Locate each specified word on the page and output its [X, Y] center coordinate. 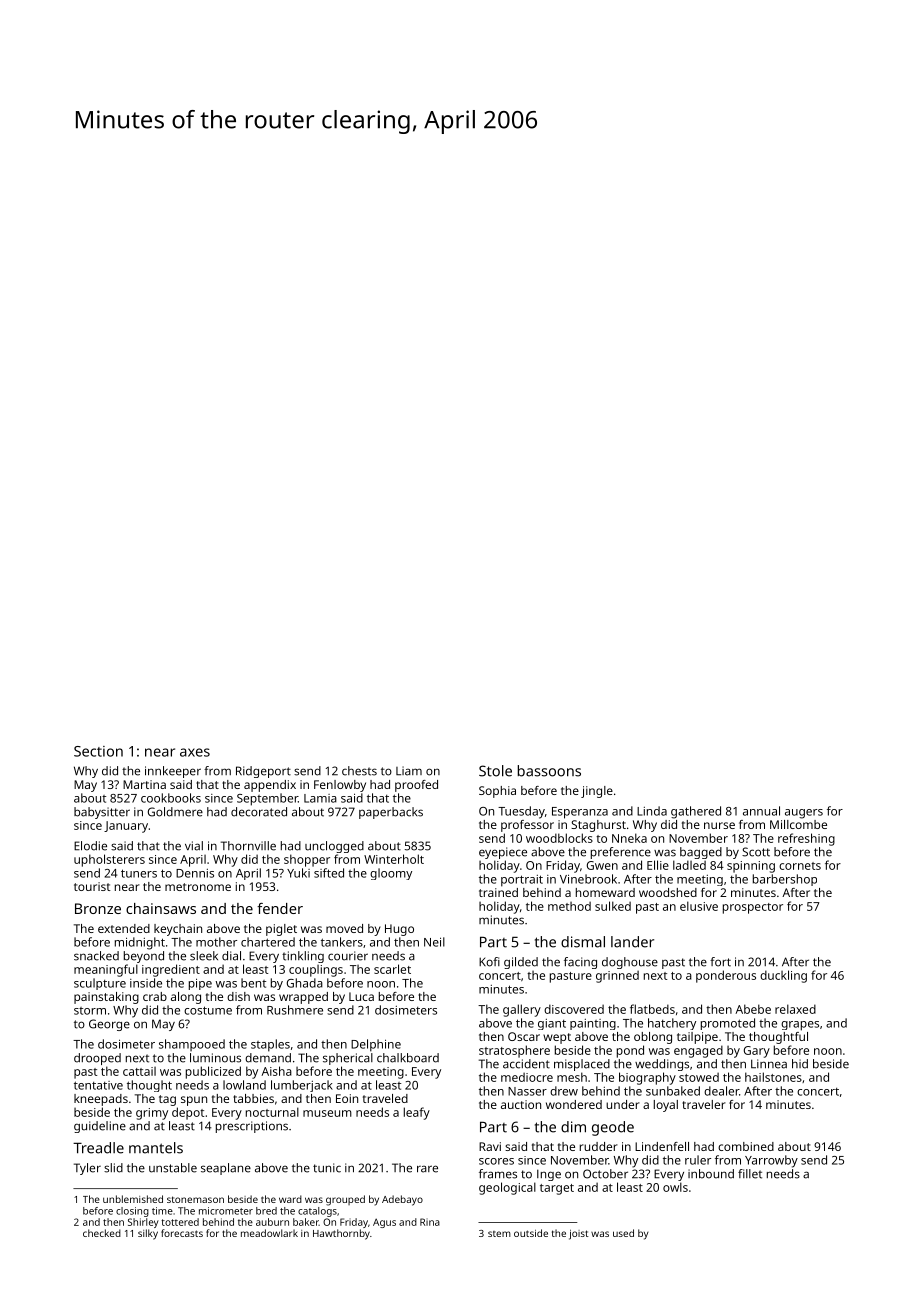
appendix [270, 786]
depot [188, 1113]
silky [148, 1234]
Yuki [298, 873]
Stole [495, 771]
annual [761, 811]
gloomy [391, 874]
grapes [800, 1026]
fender [280, 908]
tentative [98, 1085]
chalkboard [408, 1058]
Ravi [490, 1146]
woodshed [668, 892]
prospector [753, 908]
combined [746, 1146]
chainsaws [161, 908]
